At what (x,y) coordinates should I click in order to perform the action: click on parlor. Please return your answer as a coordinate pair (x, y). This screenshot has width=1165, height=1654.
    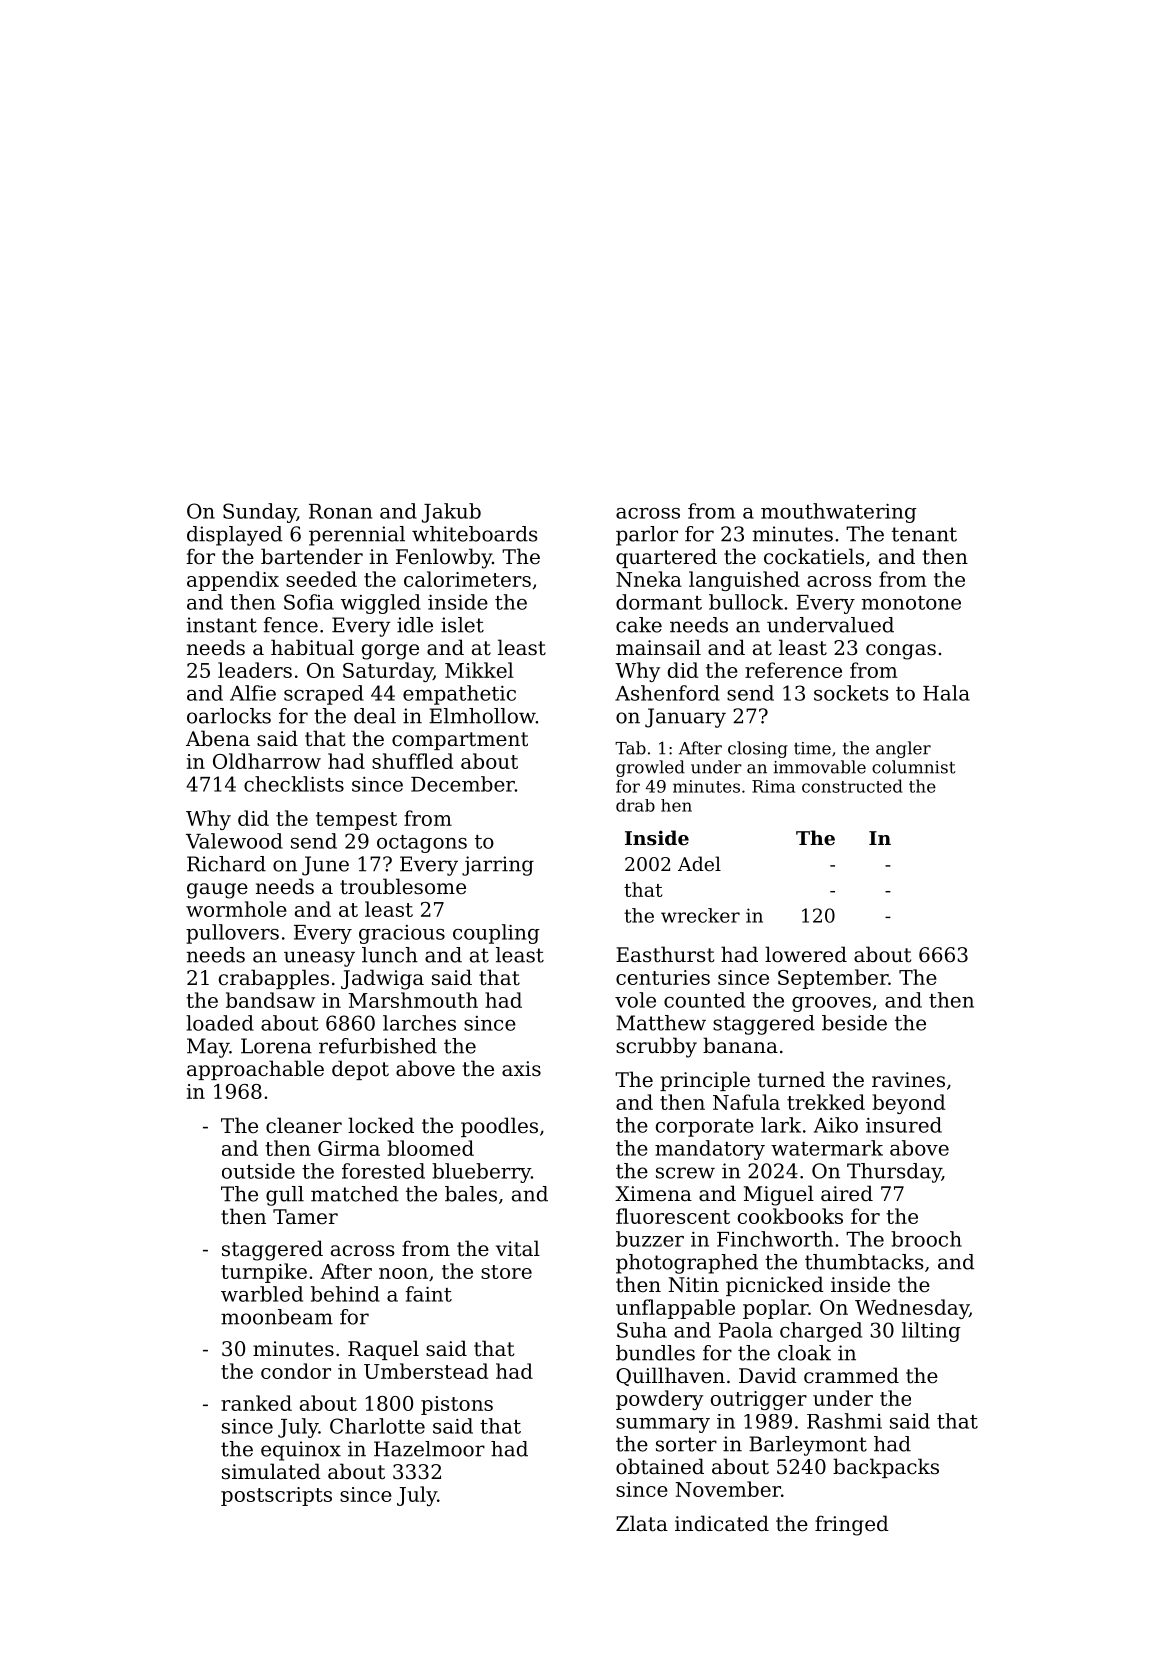
    Looking at the image, I should click on (647, 536).
